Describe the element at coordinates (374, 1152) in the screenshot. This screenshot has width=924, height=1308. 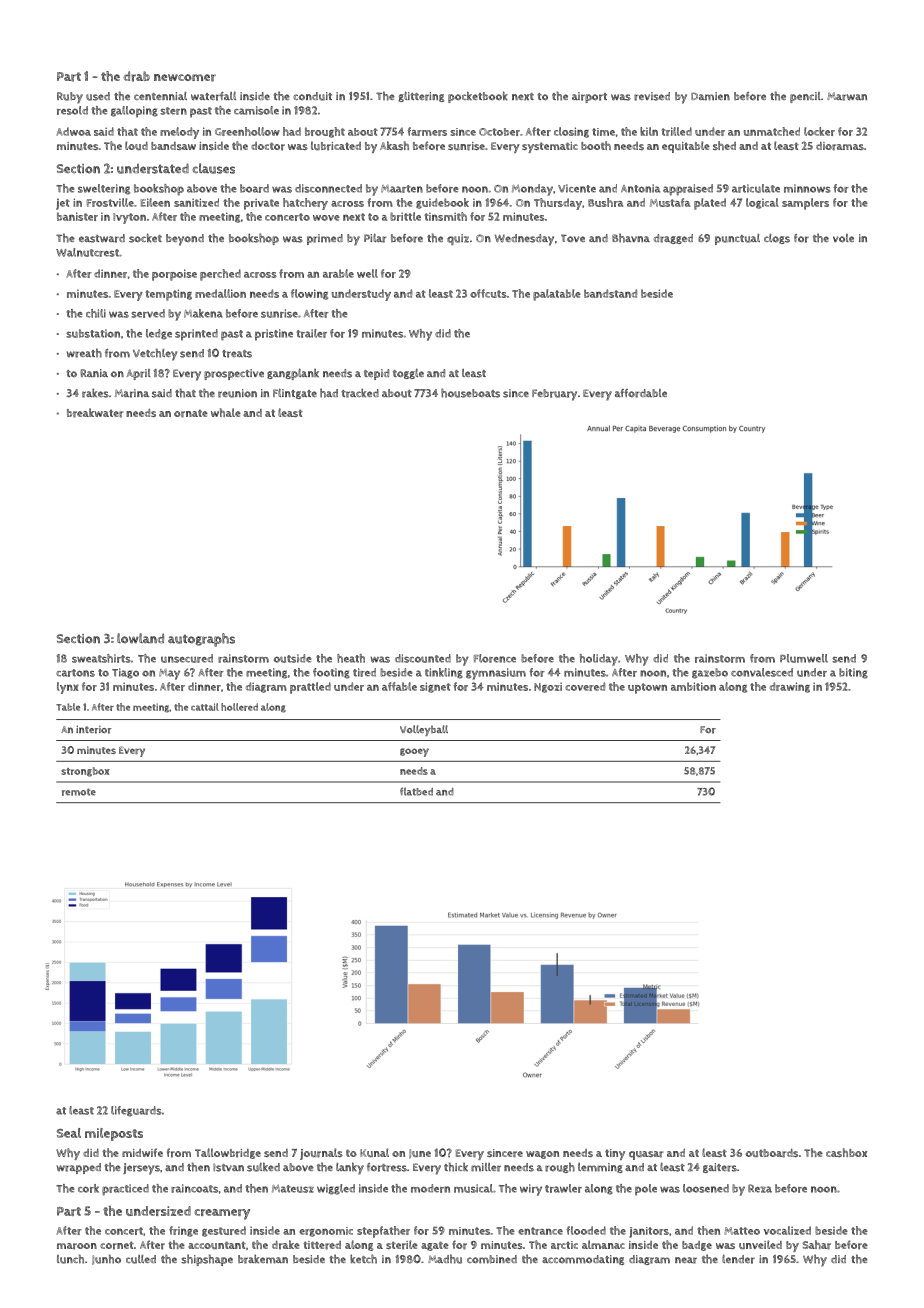
I see `Kunal` at that location.
